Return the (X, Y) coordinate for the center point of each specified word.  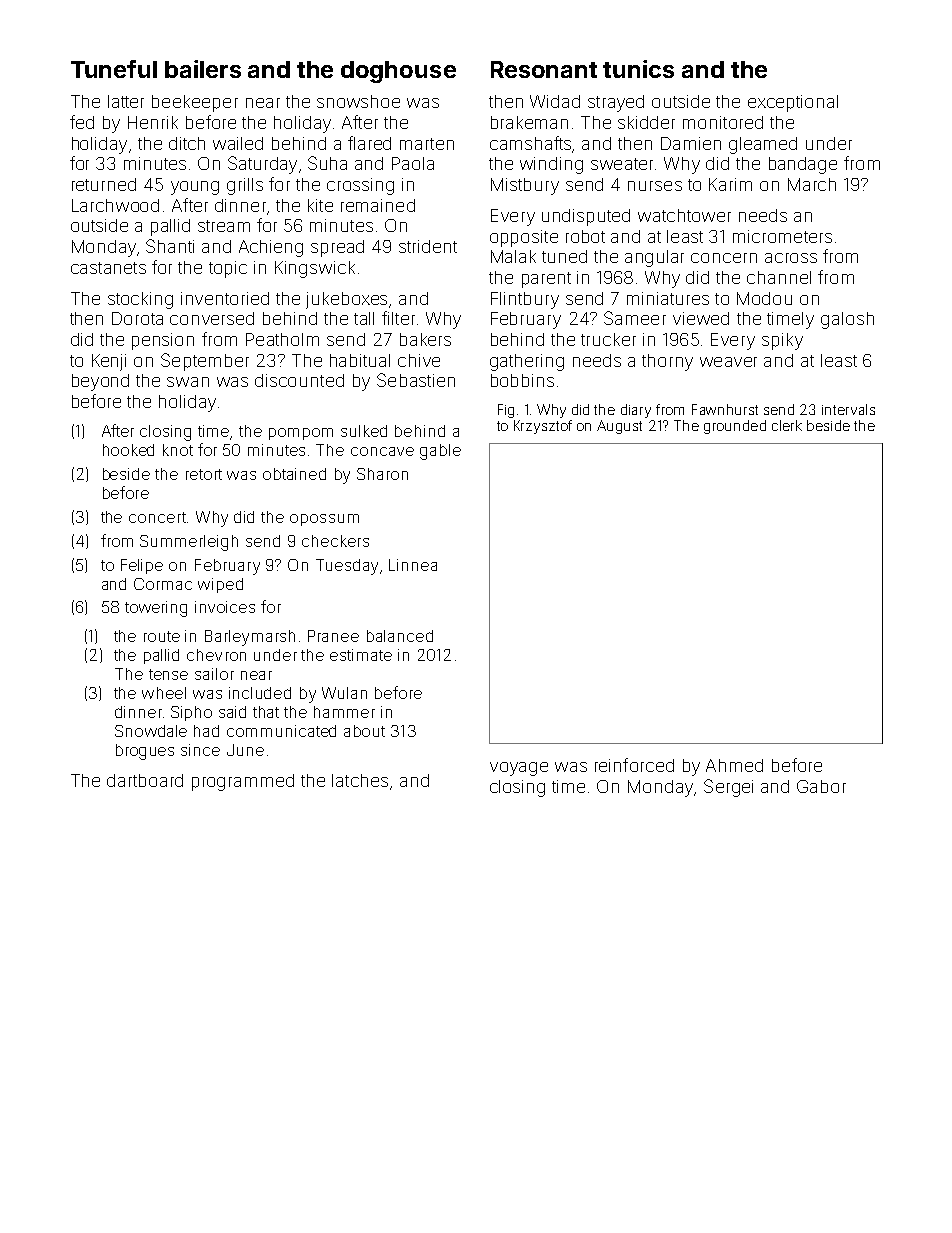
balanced (400, 636)
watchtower (684, 215)
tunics (638, 69)
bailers (203, 69)
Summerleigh (189, 543)
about (364, 731)
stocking (140, 300)
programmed (243, 782)
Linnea (413, 565)
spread (337, 248)
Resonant (544, 69)
